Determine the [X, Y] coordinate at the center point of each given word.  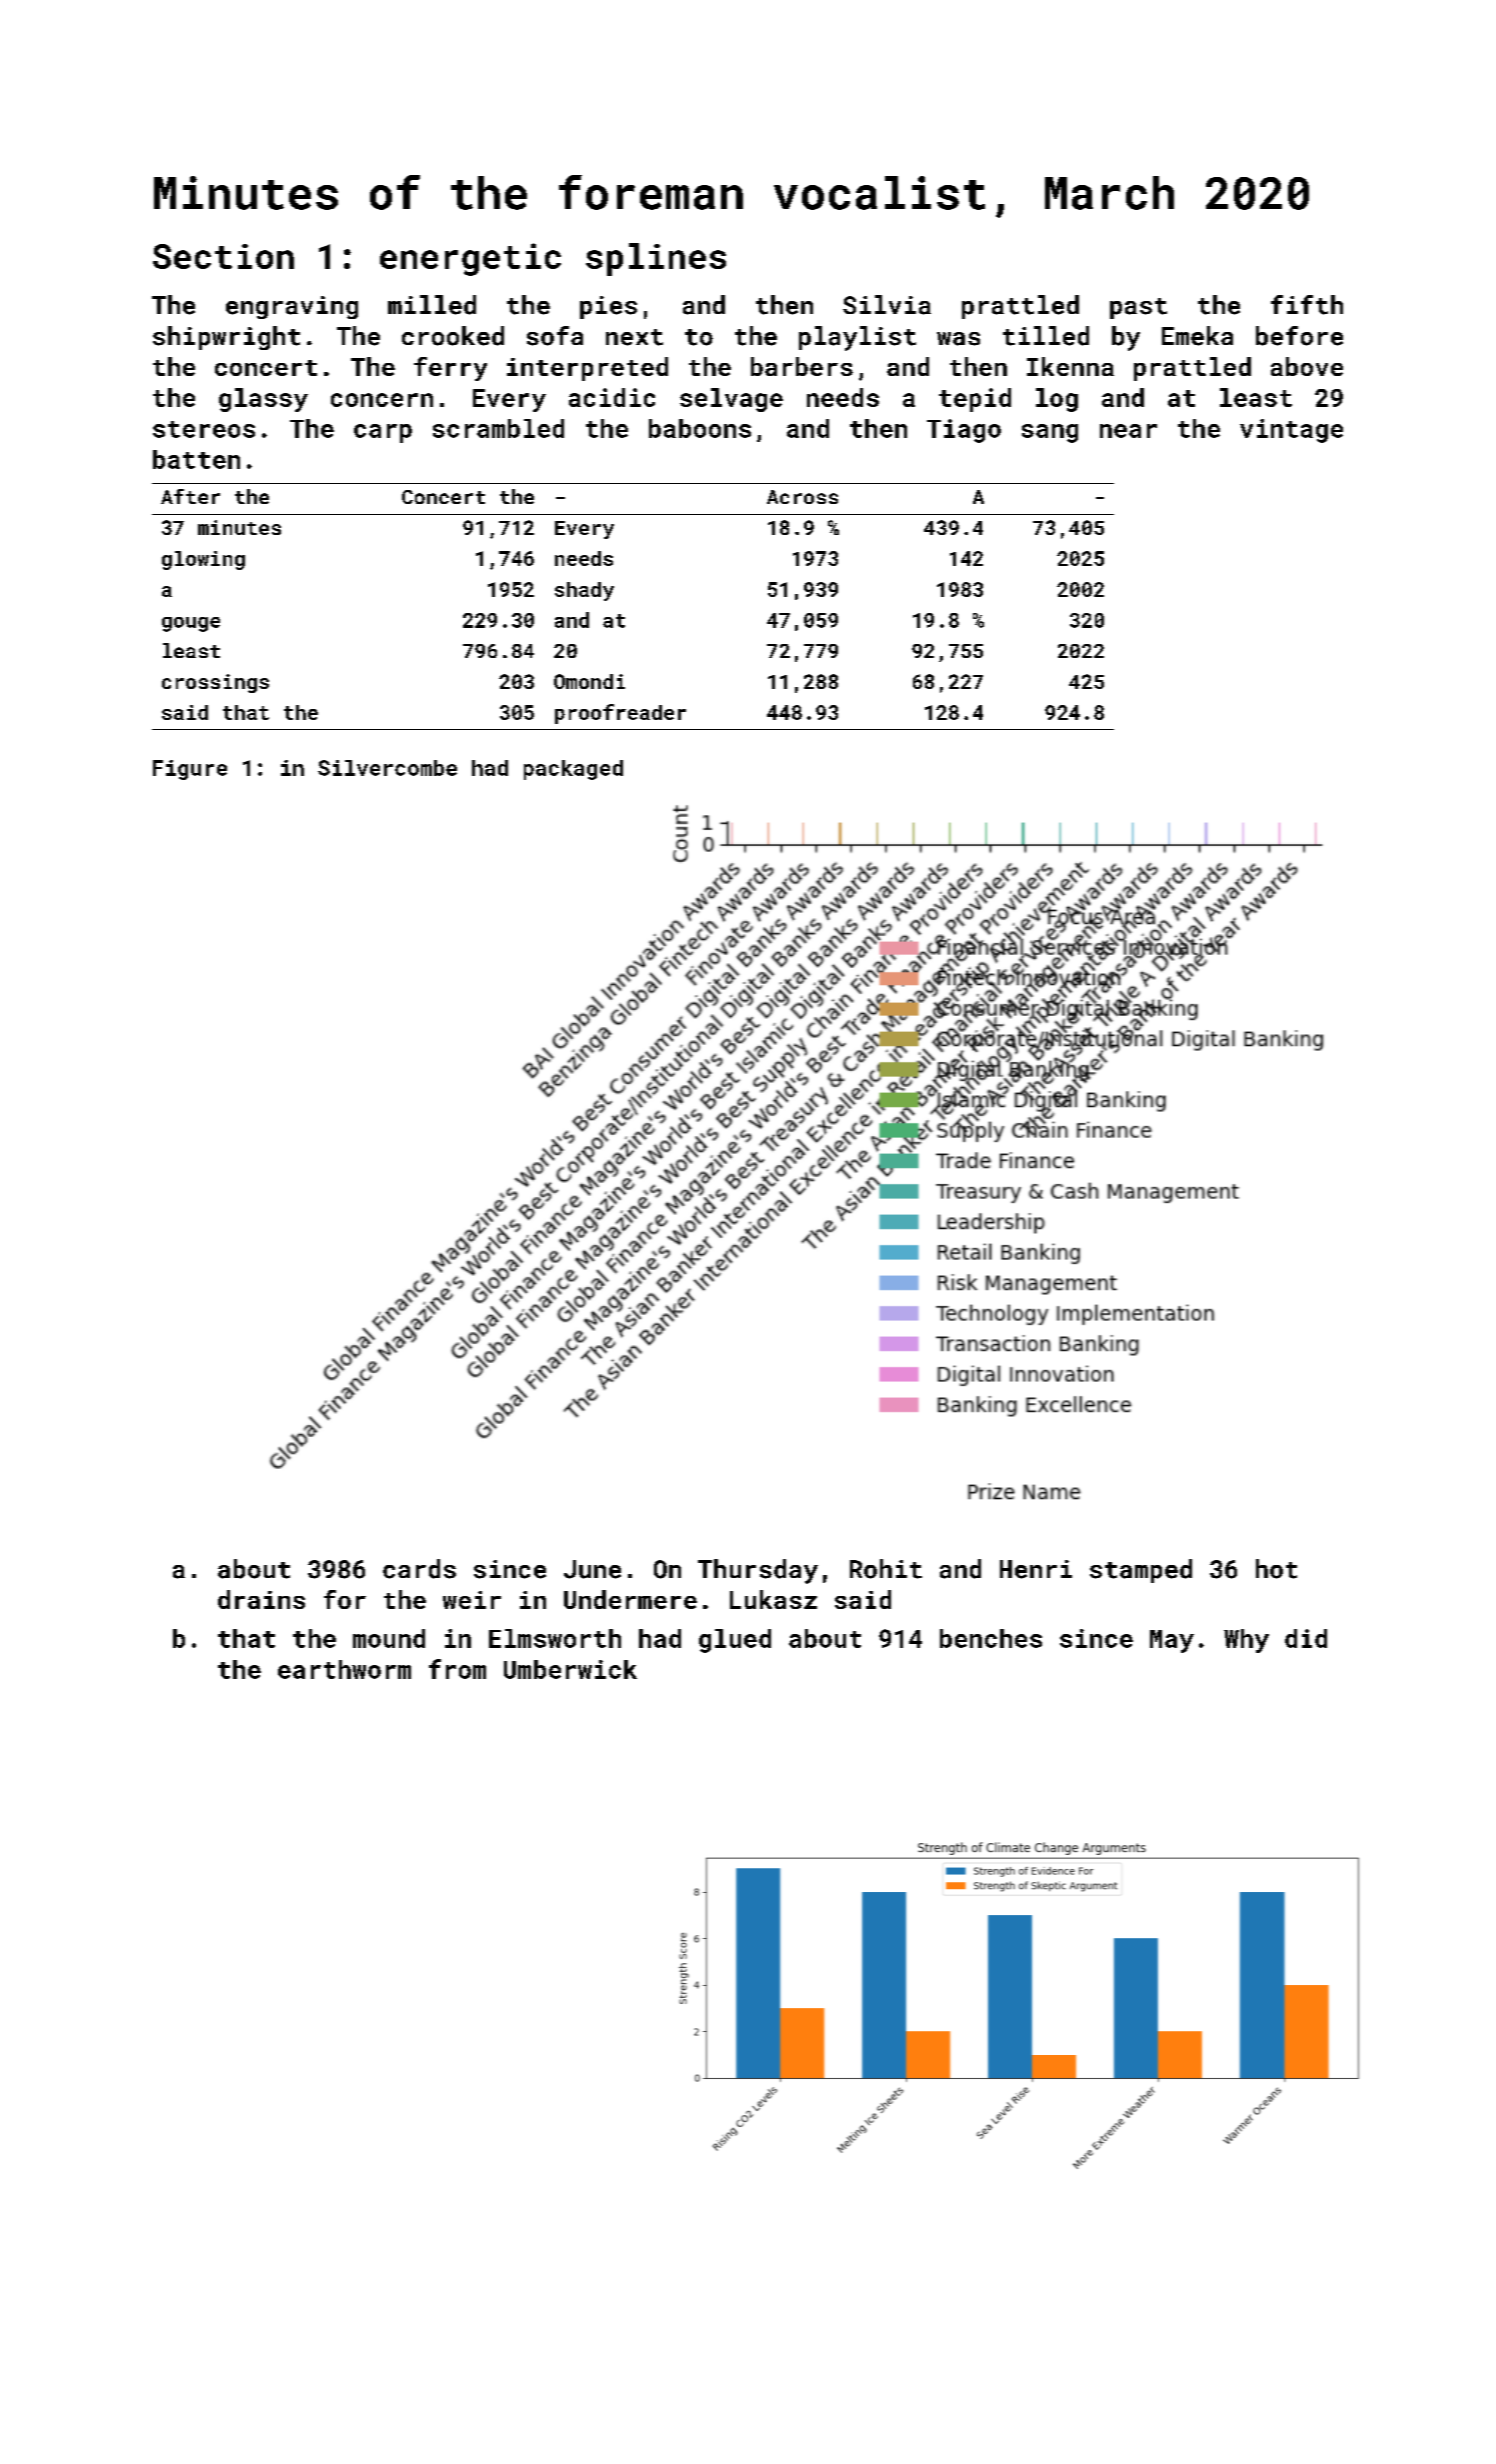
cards [419, 1569]
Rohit [886, 1569]
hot [1276, 1569]
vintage [1291, 431]
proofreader [620, 714]
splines [656, 259]
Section [223, 256]
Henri [1036, 1569]
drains [261, 1599]
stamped [1141, 1571]
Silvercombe [387, 768]
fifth [1307, 305]
